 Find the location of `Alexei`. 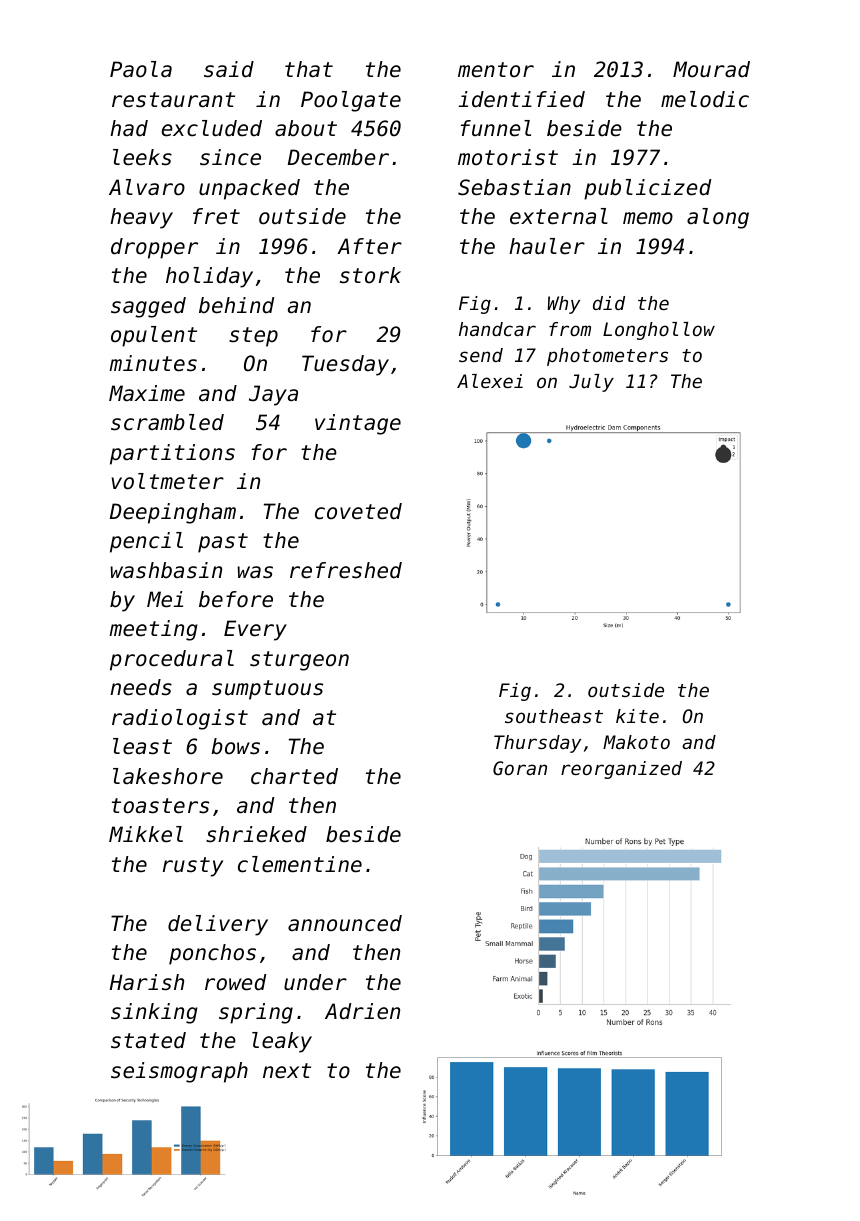

Alexei is located at coordinates (490, 381).
